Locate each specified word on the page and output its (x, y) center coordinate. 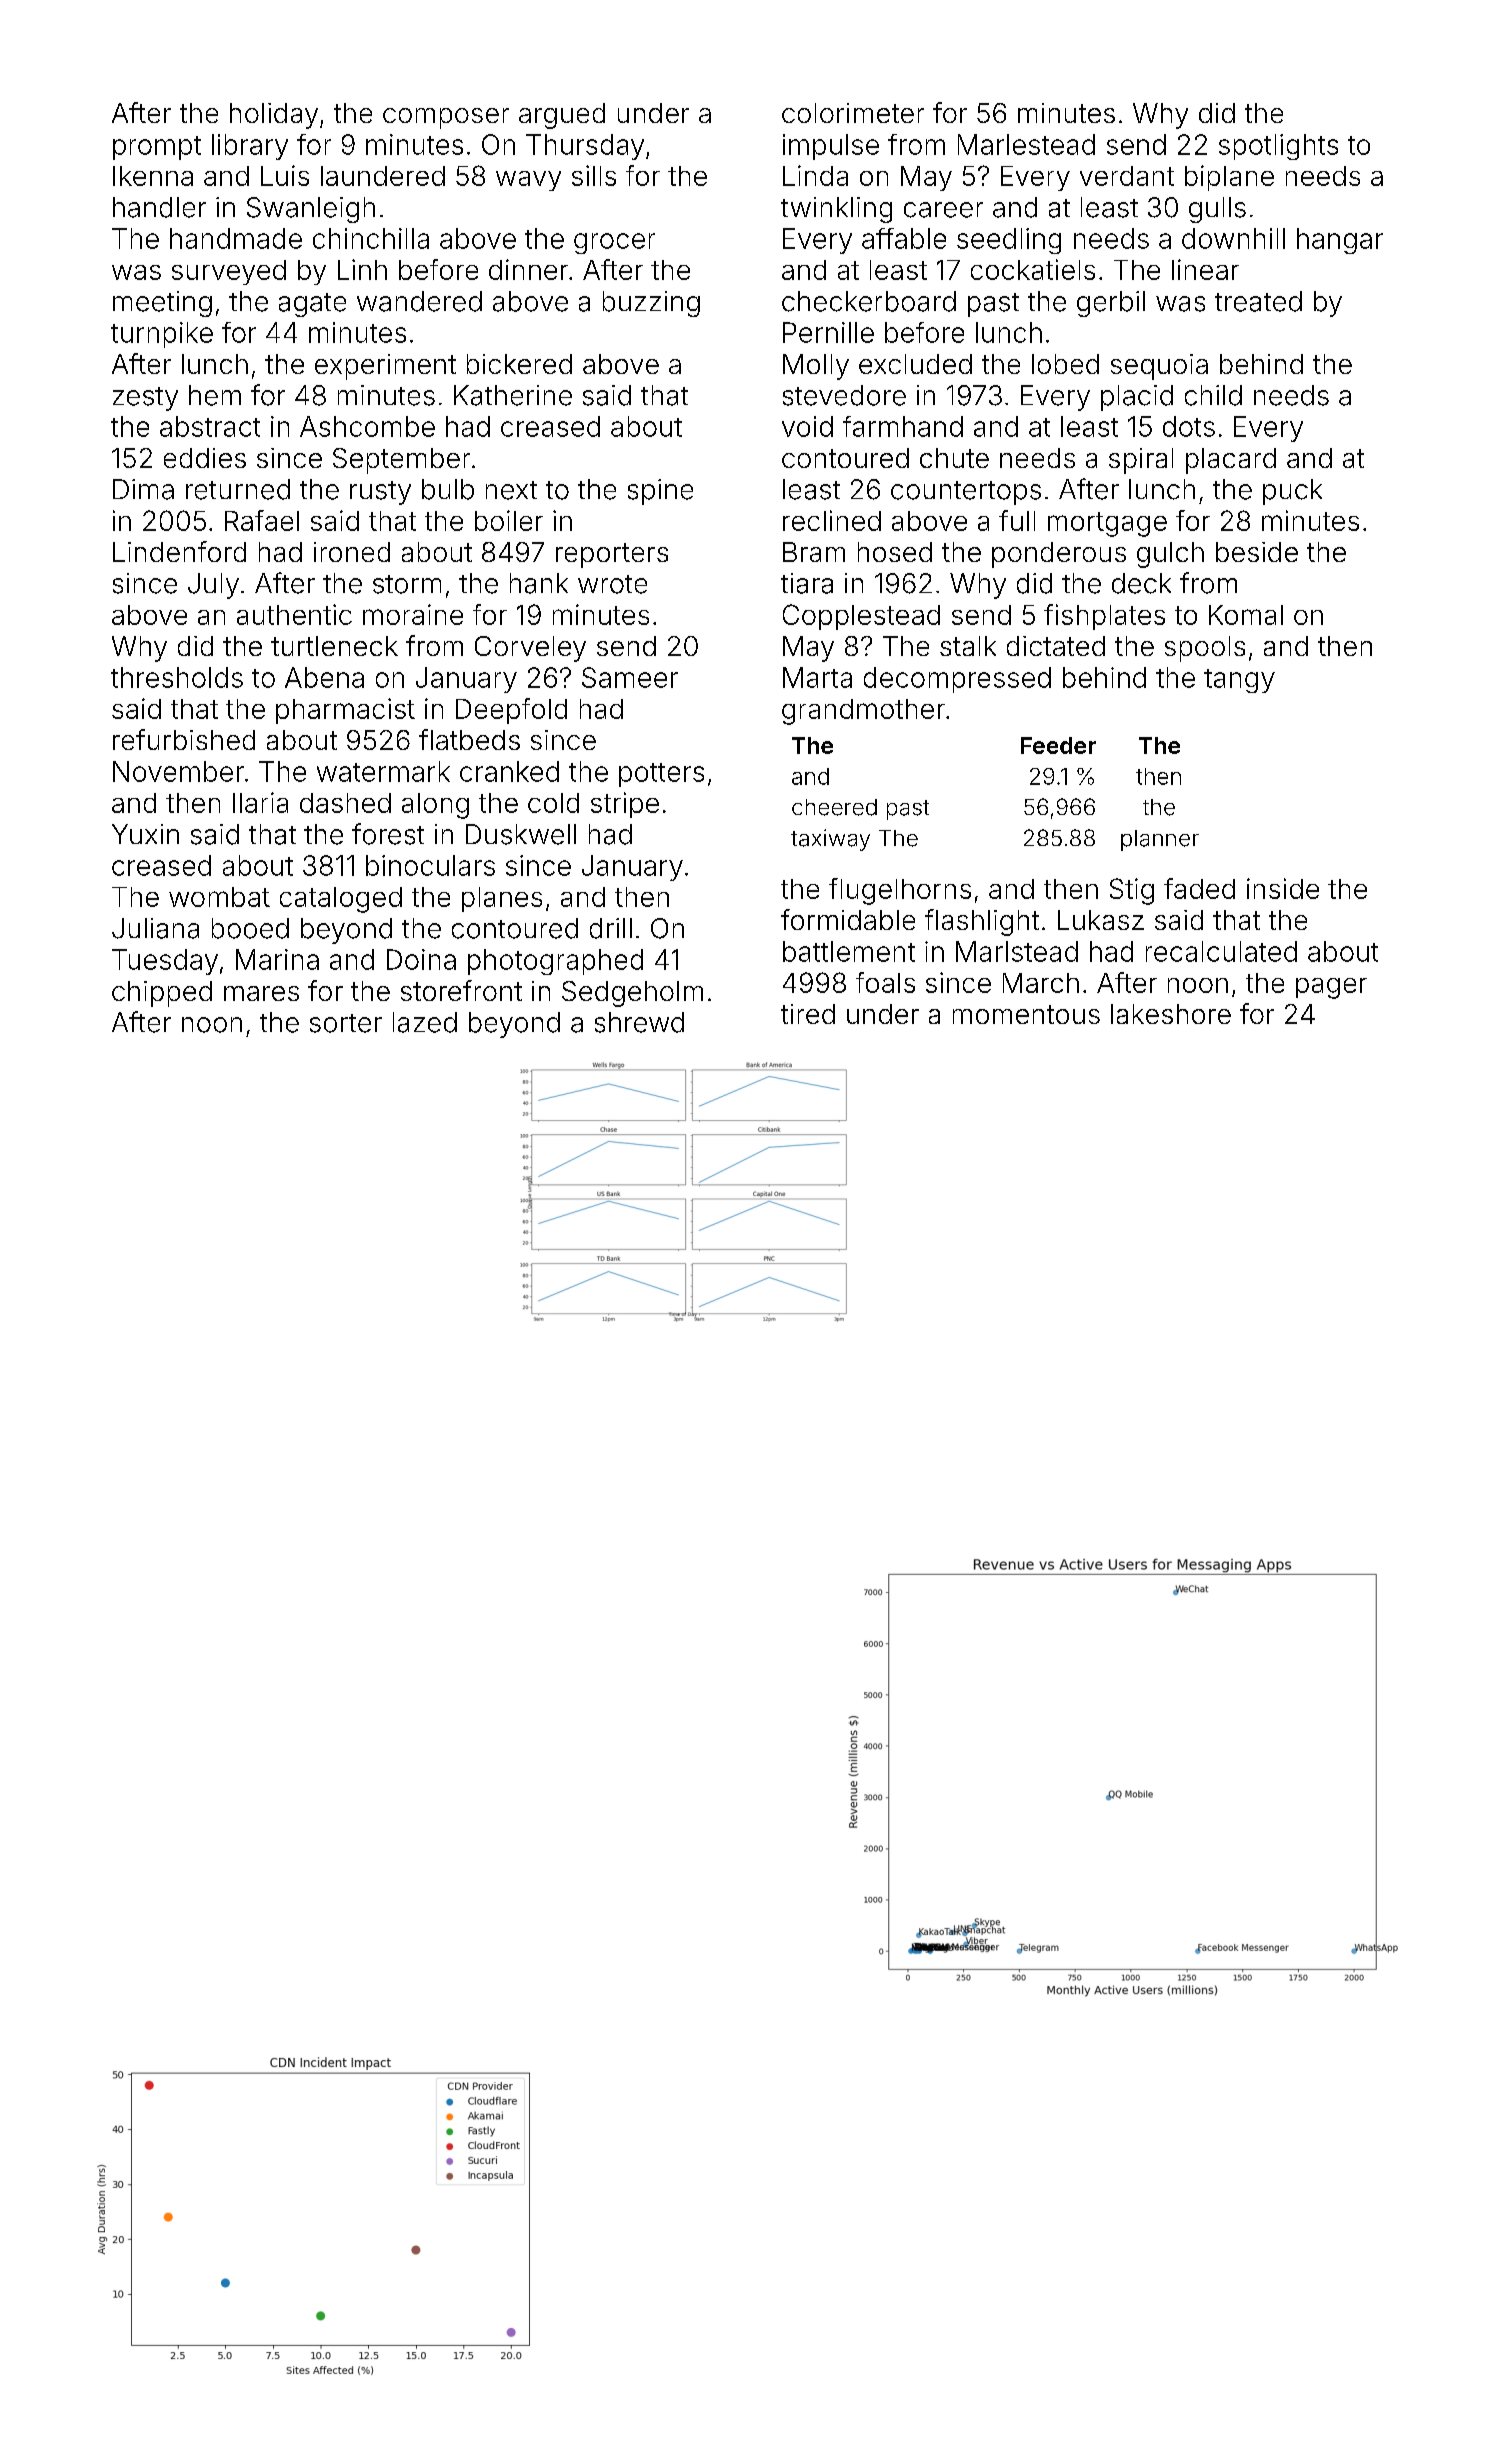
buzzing (651, 304)
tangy (1239, 681)
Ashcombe (367, 426)
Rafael (262, 520)
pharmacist (345, 711)
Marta (817, 677)
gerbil (1111, 304)
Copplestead (861, 617)
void (807, 426)
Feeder (1058, 745)
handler (159, 207)
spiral (1141, 461)
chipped (162, 994)
